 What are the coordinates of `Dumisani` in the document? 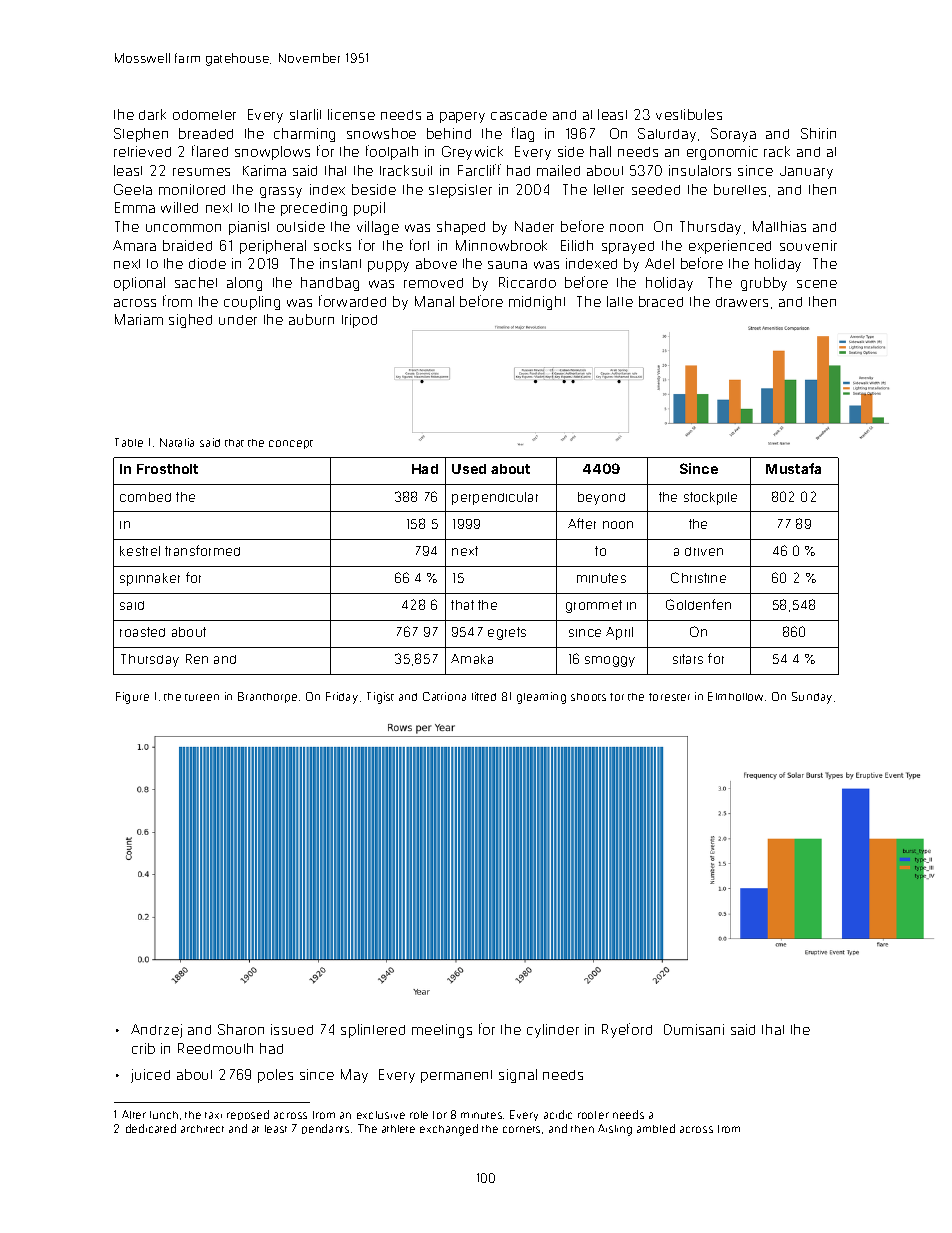 It's located at (694, 1029).
